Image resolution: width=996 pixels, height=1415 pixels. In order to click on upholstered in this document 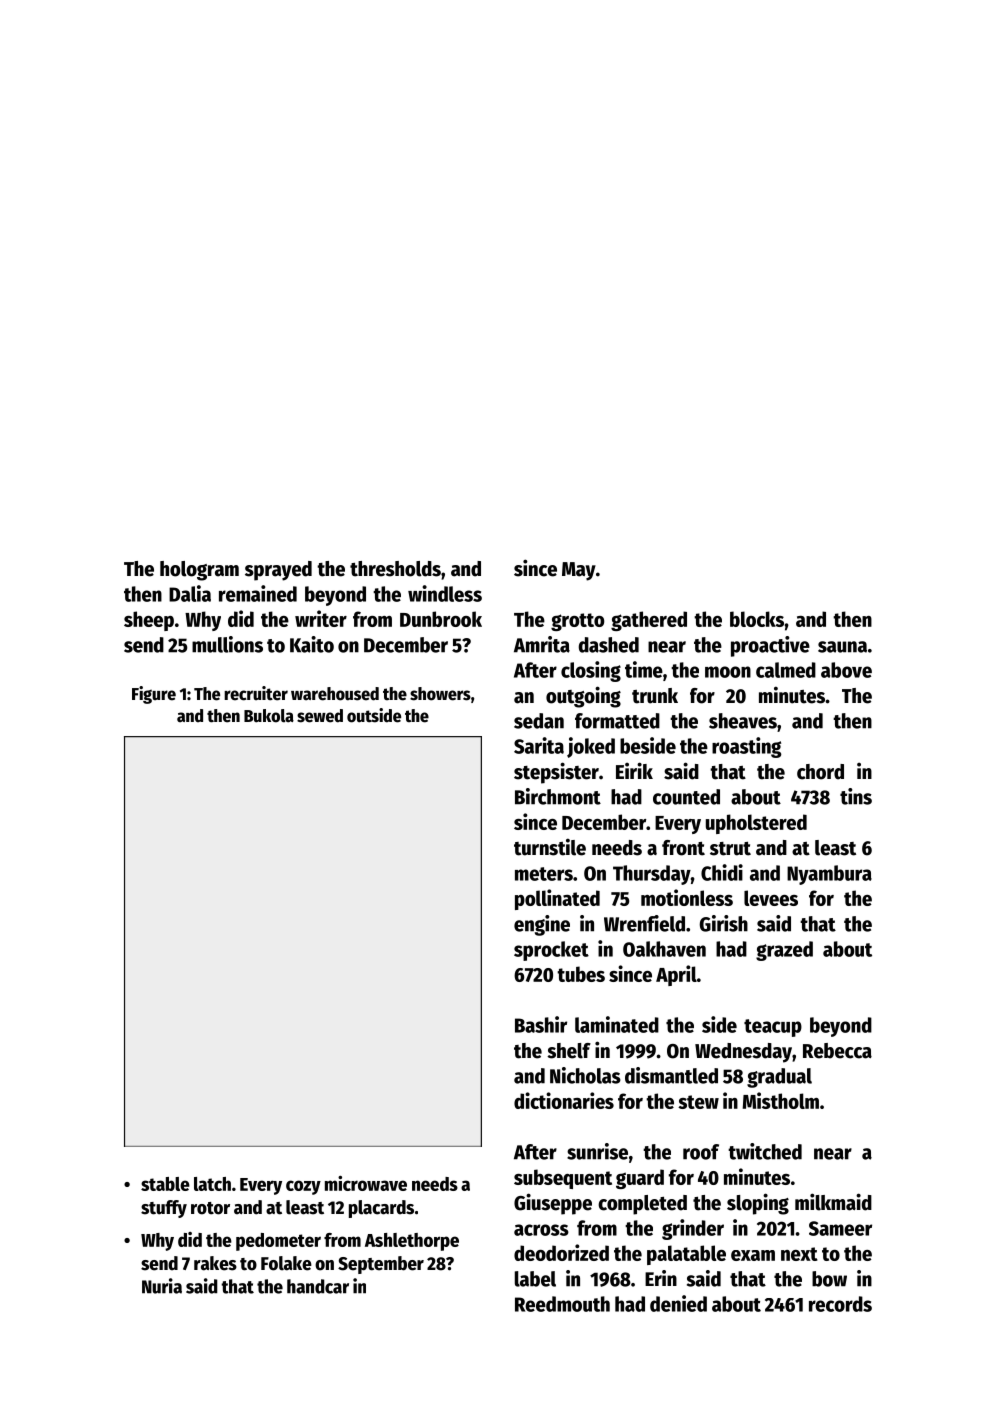, I will do `click(756, 824)`.
